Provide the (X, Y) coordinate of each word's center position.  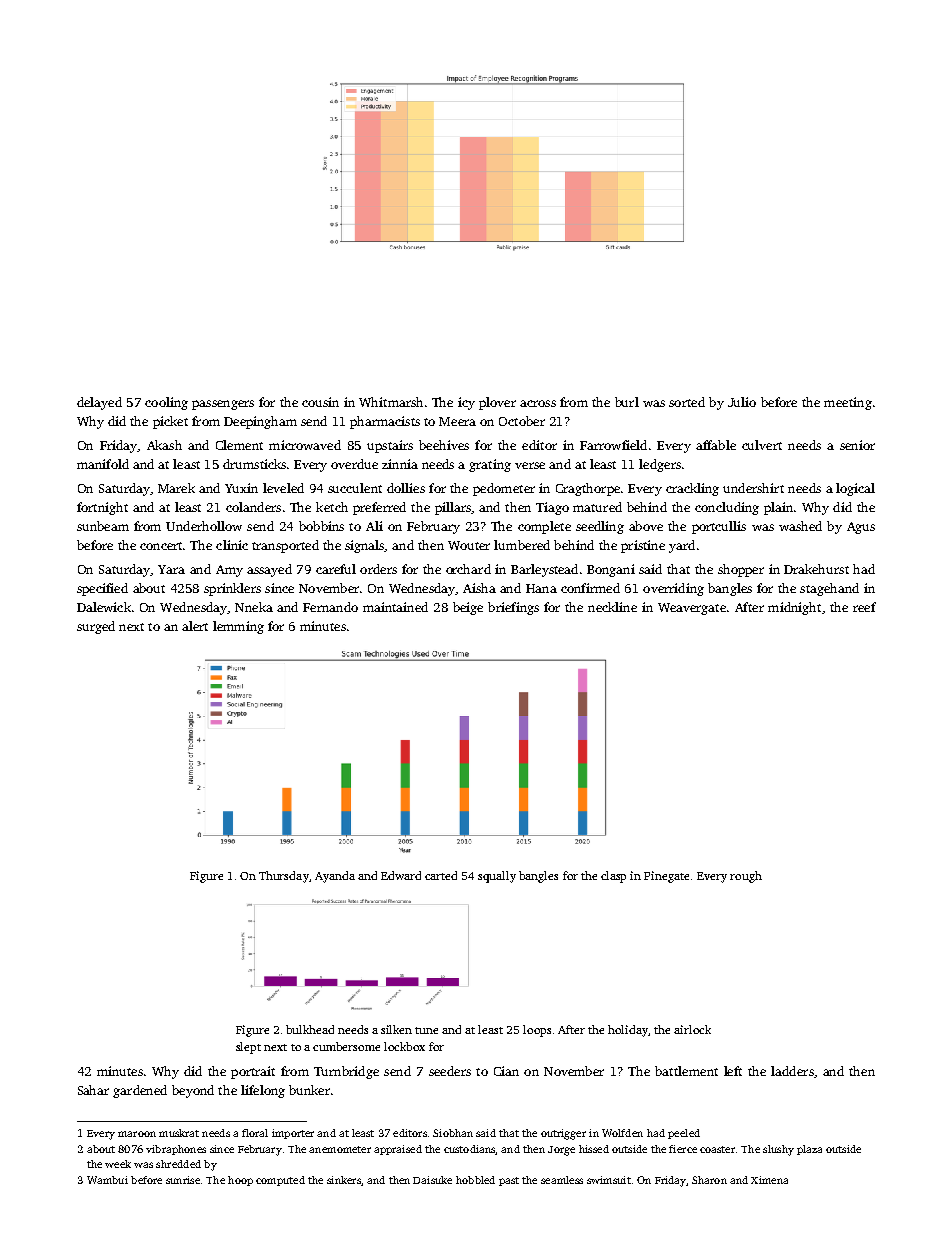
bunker (309, 1090)
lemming (238, 627)
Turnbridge (346, 1072)
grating (490, 465)
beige (468, 608)
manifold (103, 464)
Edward (401, 875)
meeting (848, 403)
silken (396, 1029)
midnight (794, 608)
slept (248, 1048)
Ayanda (335, 877)
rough (746, 877)
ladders (792, 1071)
